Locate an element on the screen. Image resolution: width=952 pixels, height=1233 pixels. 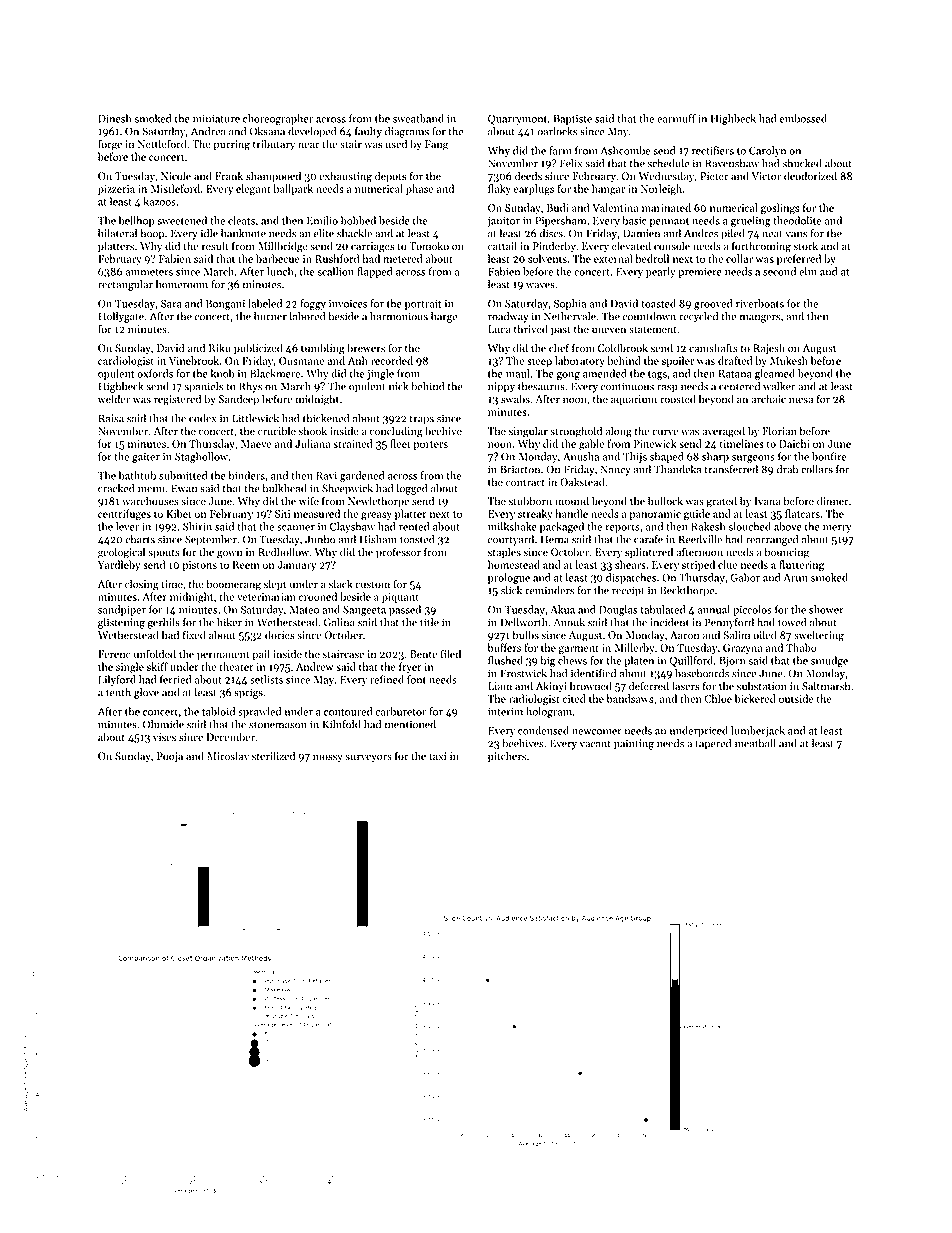
Daichi is located at coordinates (794, 443).
